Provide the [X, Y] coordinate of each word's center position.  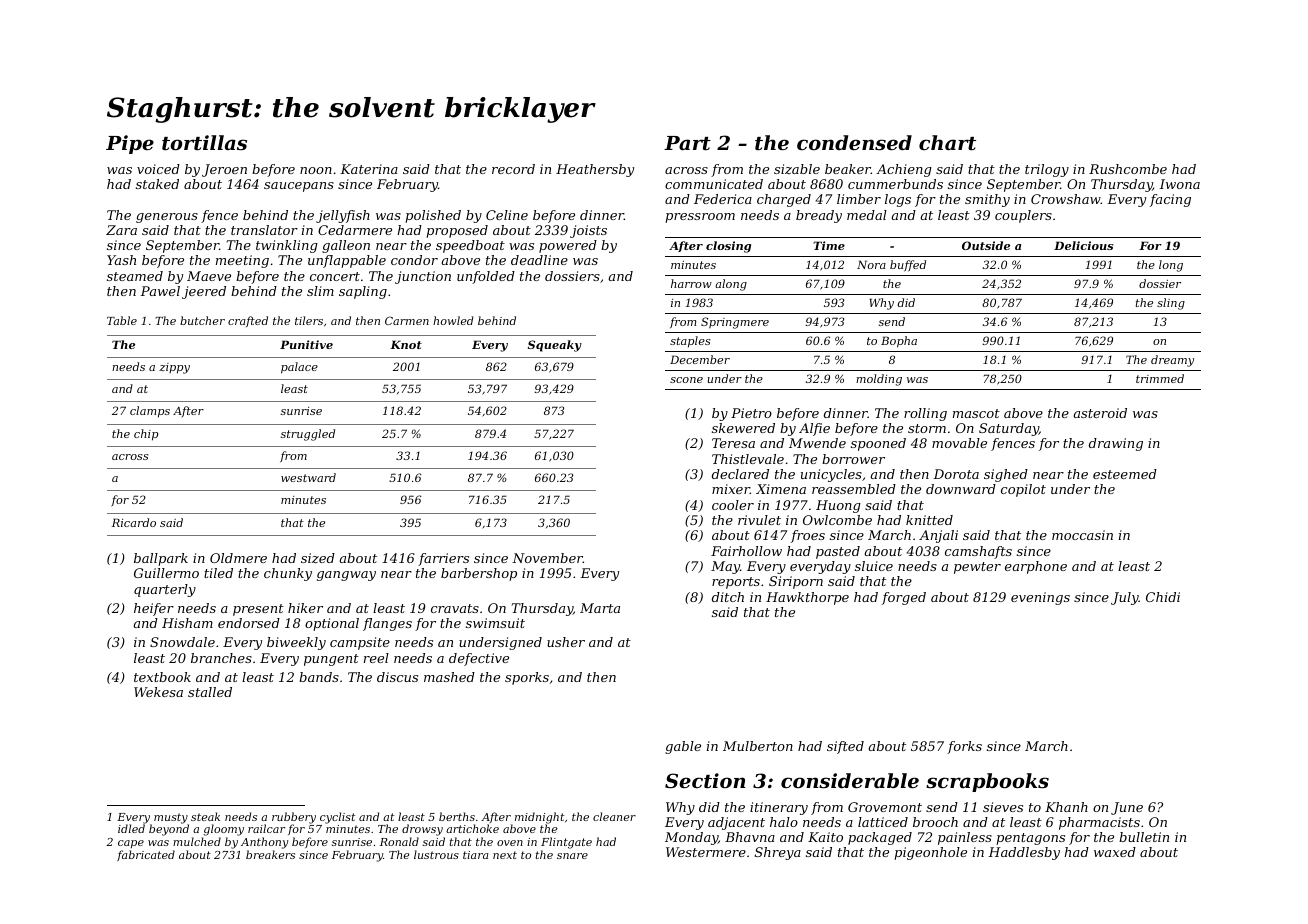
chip [146, 435]
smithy [987, 200]
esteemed [1125, 474]
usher [566, 642]
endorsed [249, 623]
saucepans [299, 187]
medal [867, 215]
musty [171, 819]
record [513, 169]
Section [705, 780]
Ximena [781, 489]
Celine [507, 215]
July [1125, 598]
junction [423, 277]
